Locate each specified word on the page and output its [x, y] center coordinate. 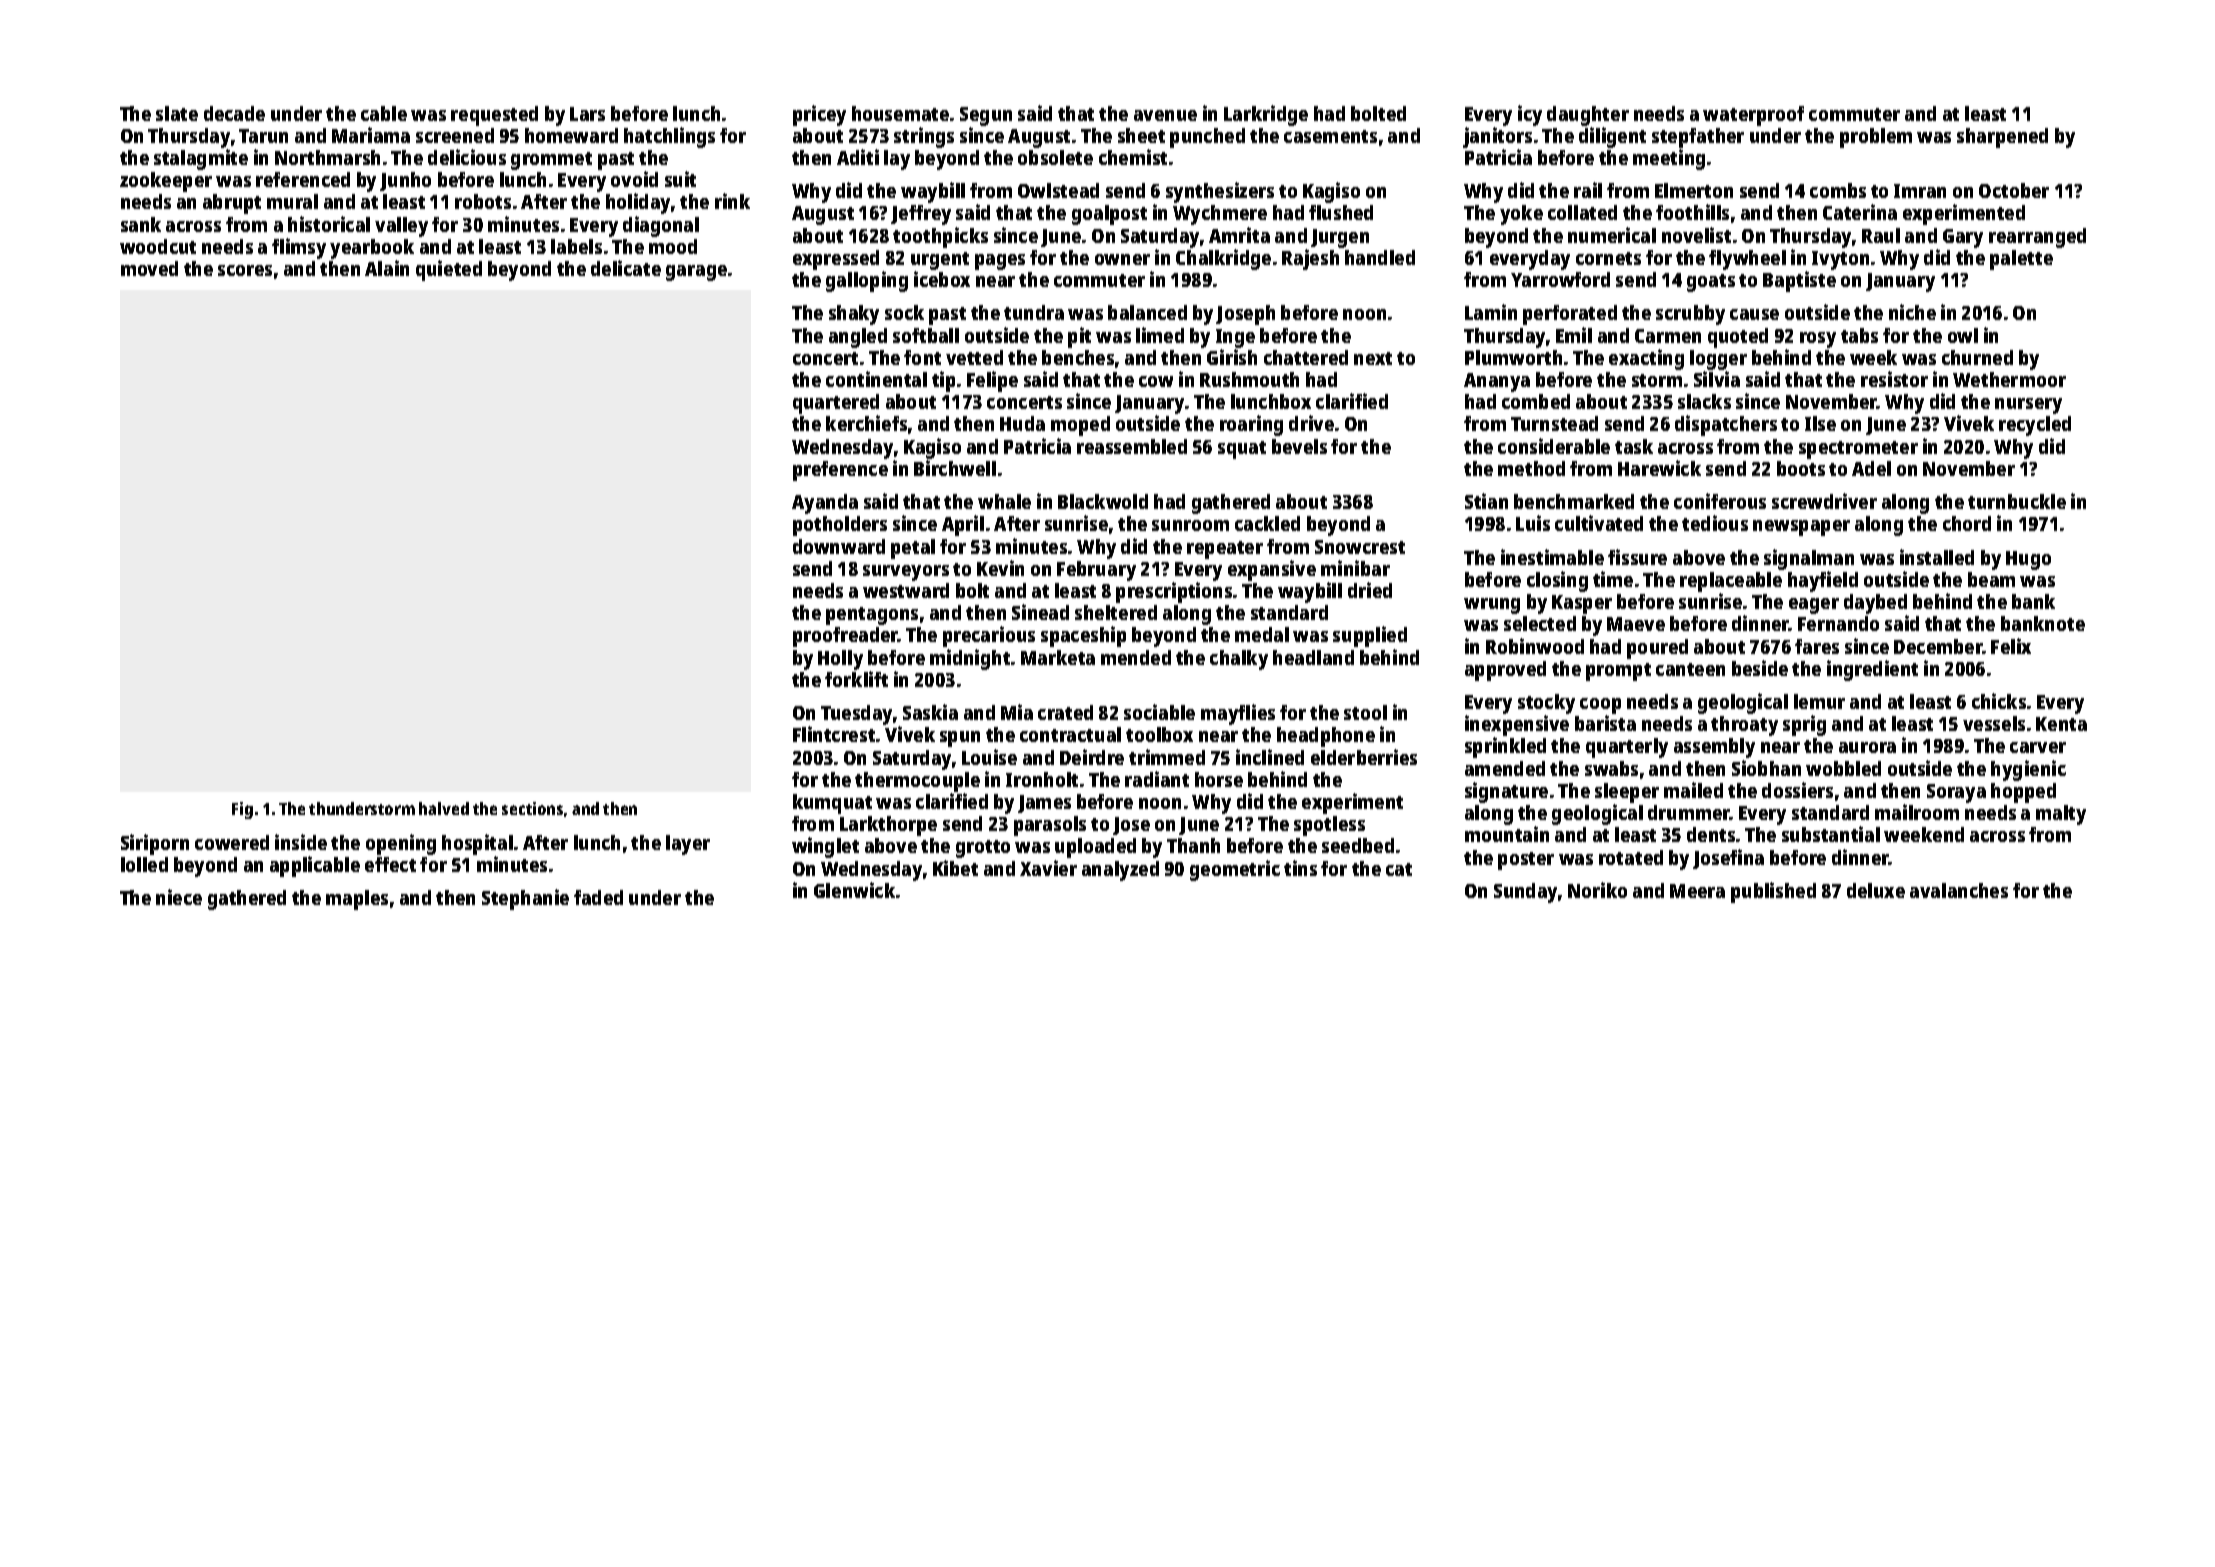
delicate [626, 268]
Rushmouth [1249, 379]
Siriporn [155, 844]
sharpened [2002, 138]
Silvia [1717, 379]
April [963, 525]
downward [839, 546]
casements [1330, 136]
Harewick [1659, 468]
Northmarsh [327, 157]
